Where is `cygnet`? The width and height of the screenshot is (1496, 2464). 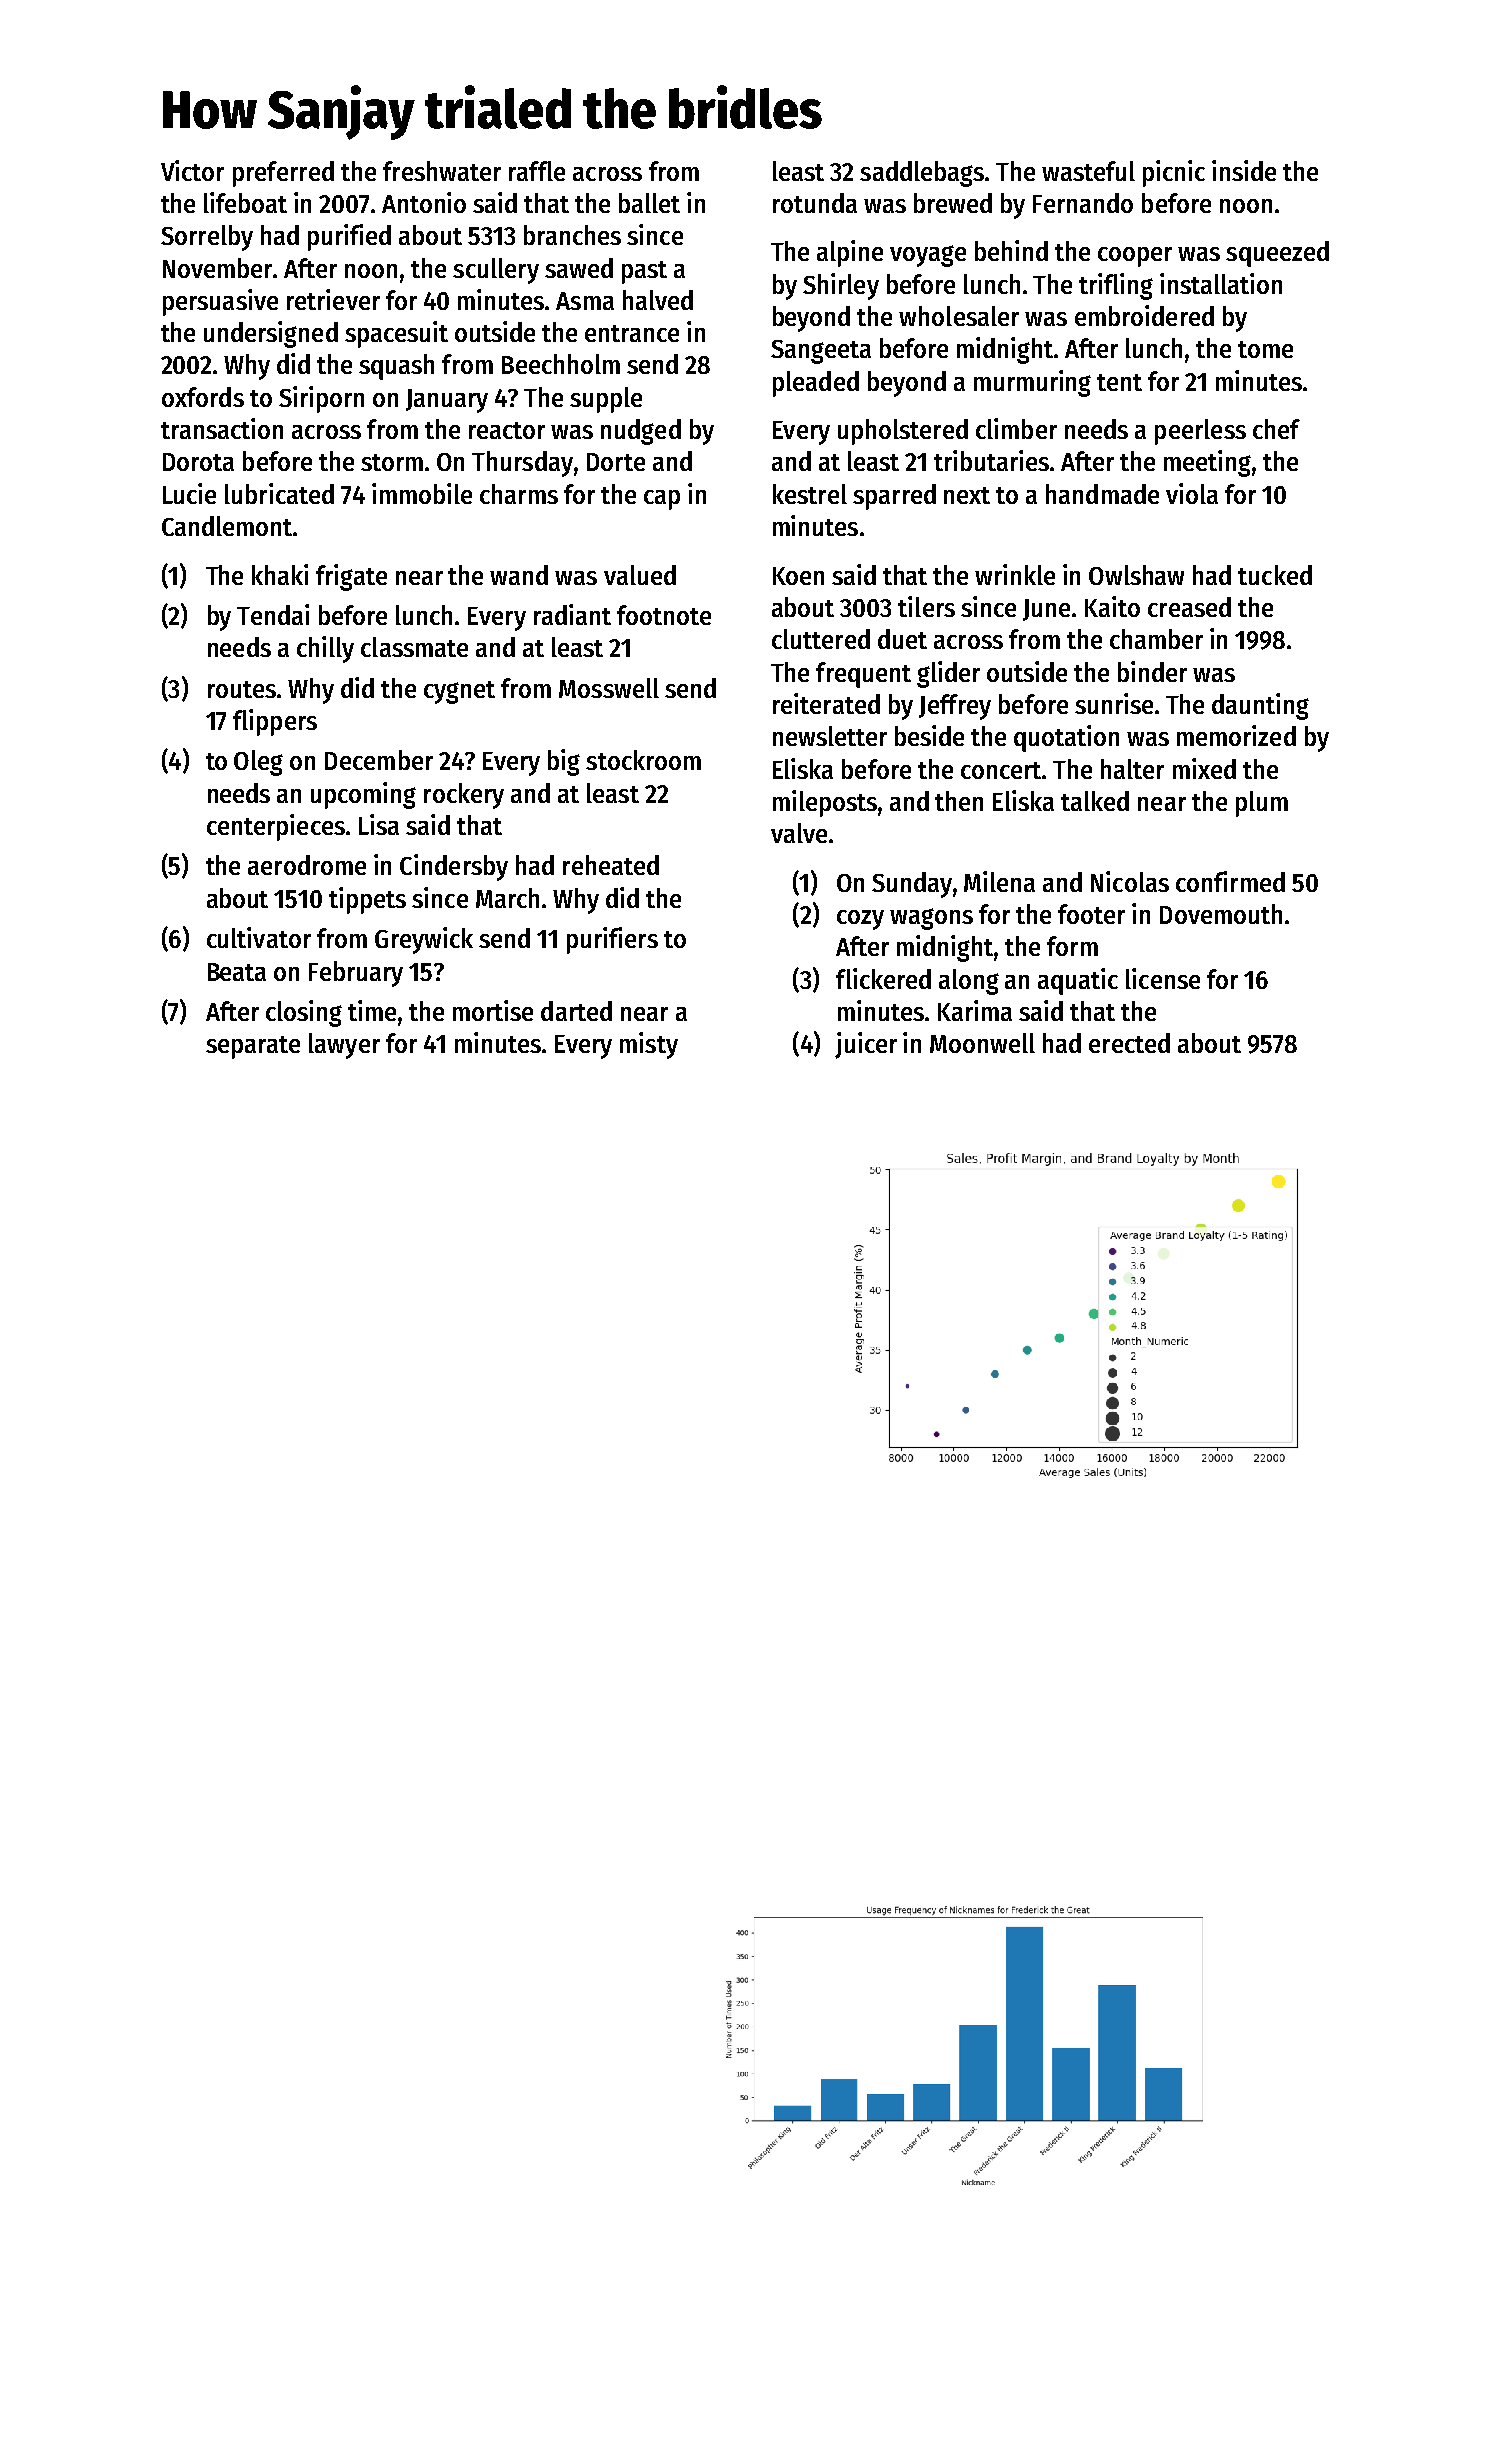 cygnet is located at coordinates (459, 692).
